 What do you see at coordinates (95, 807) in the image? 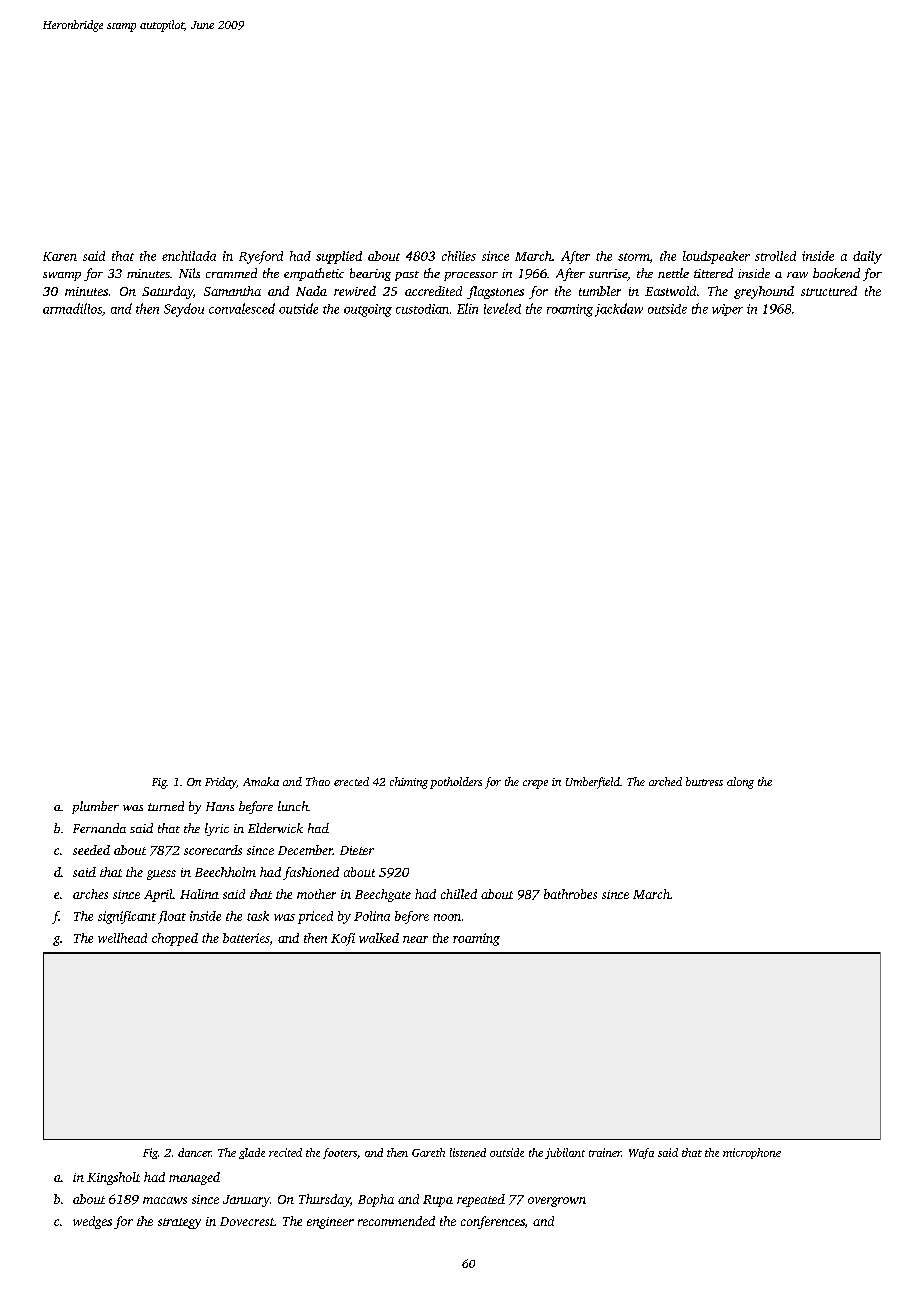
I see `plumber` at bounding box center [95, 807].
